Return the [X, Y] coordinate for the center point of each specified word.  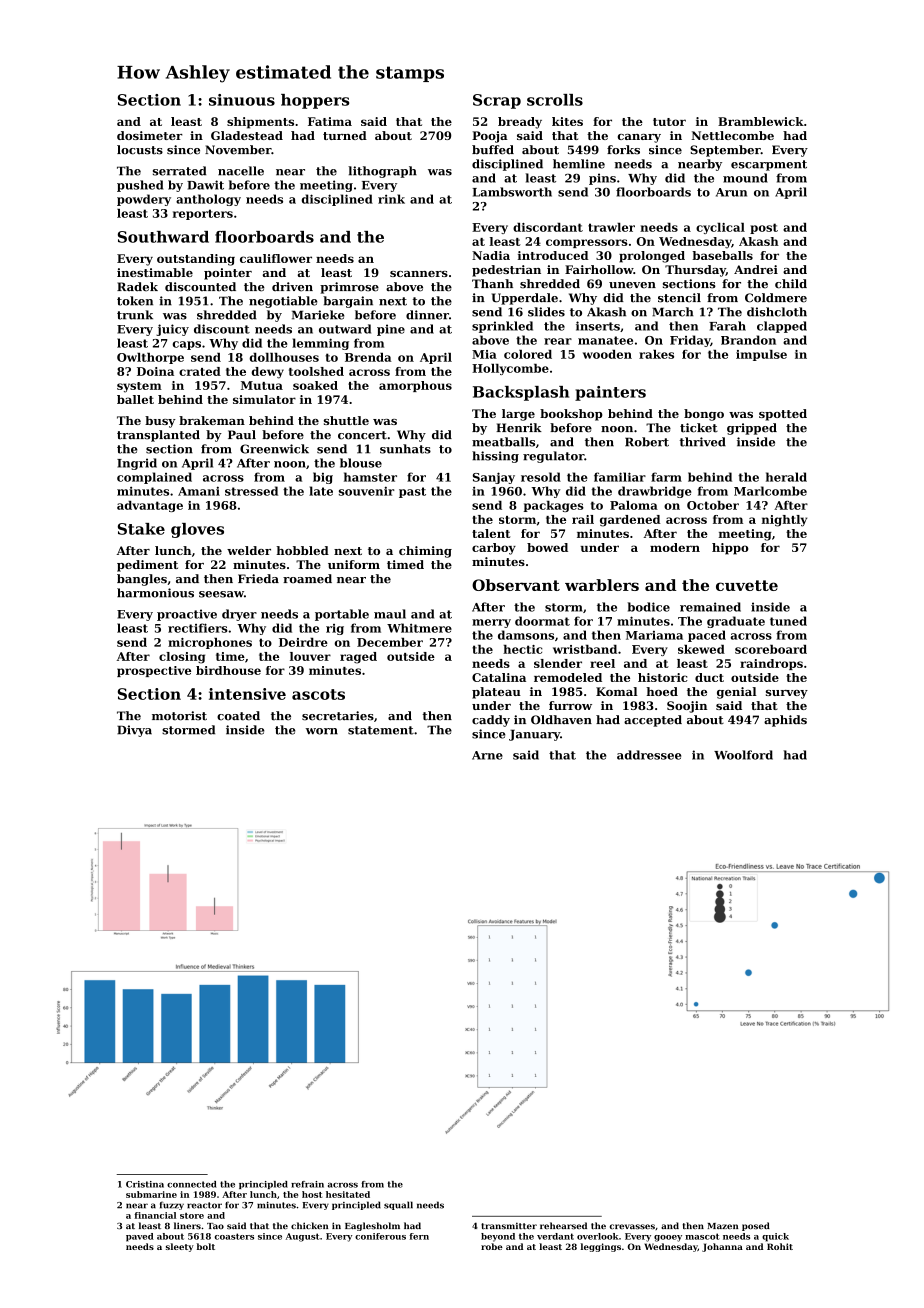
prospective [154, 671]
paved [140, 1237]
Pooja [490, 137]
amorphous [415, 386]
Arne [487, 755]
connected [192, 1184]
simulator [264, 399]
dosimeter [150, 135]
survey [787, 694]
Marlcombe [770, 491]
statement [381, 730]
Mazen [723, 1226]
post [764, 228]
